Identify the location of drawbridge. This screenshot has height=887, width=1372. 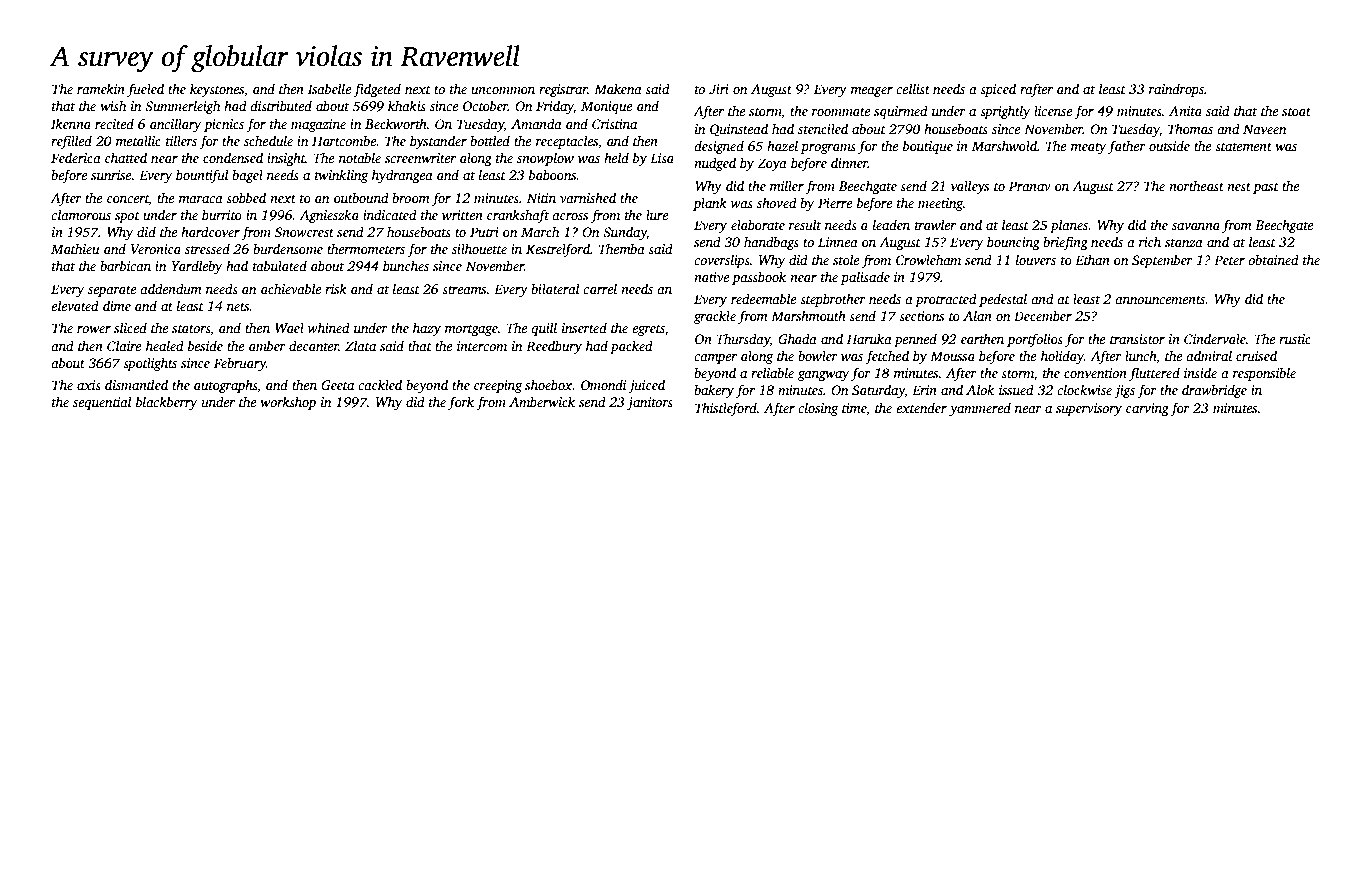
(1214, 391).
